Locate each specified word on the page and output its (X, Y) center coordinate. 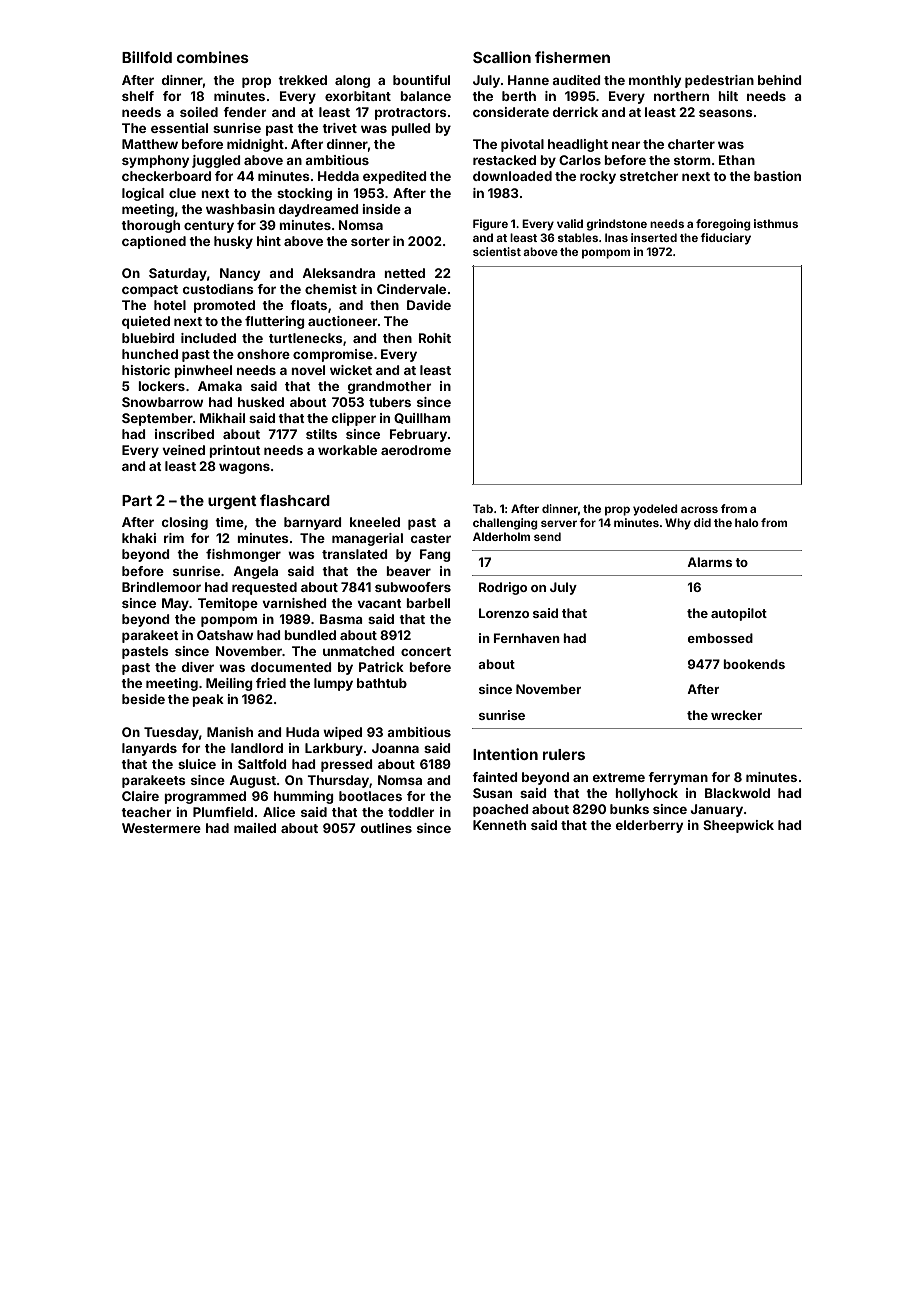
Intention (505, 754)
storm (692, 160)
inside (381, 209)
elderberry (649, 826)
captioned (154, 242)
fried (271, 683)
